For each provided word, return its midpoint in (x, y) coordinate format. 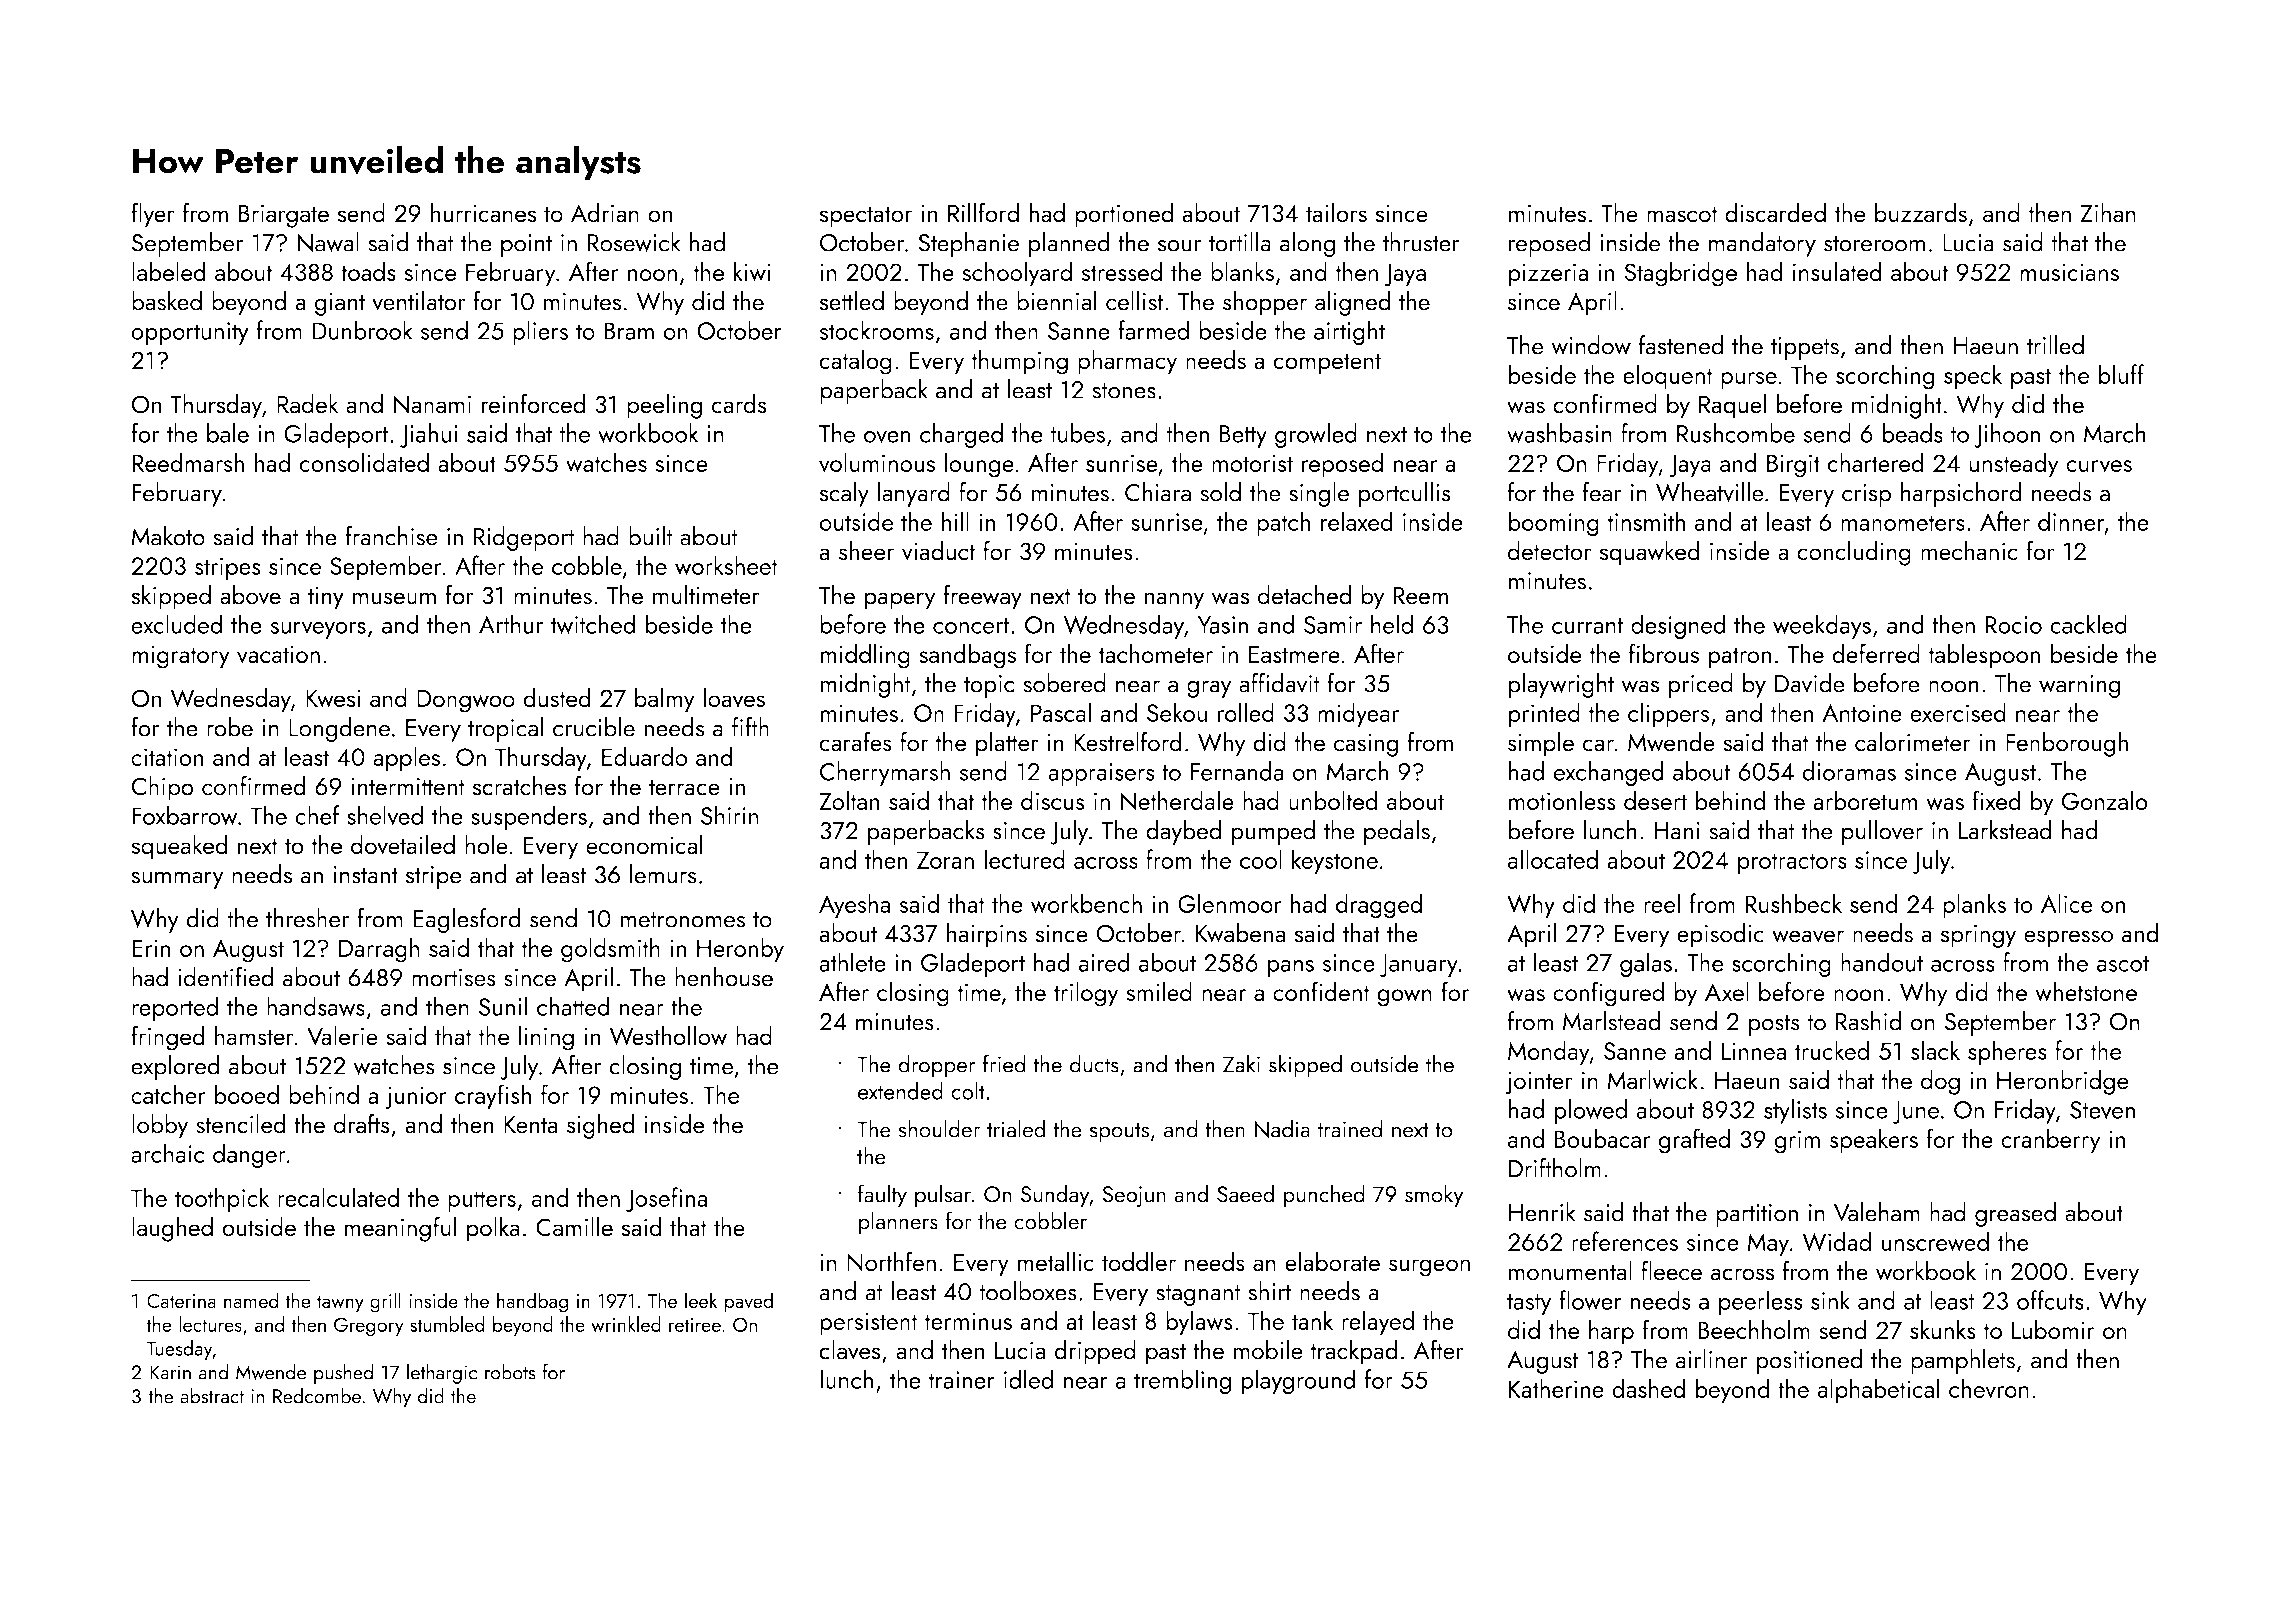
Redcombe (317, 1395)
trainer (961, 1380)
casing (1366, 745)
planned (1069, 244)
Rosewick (634, 242)
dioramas (1849, 771)
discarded (1775, 213)
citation (167, 757)
